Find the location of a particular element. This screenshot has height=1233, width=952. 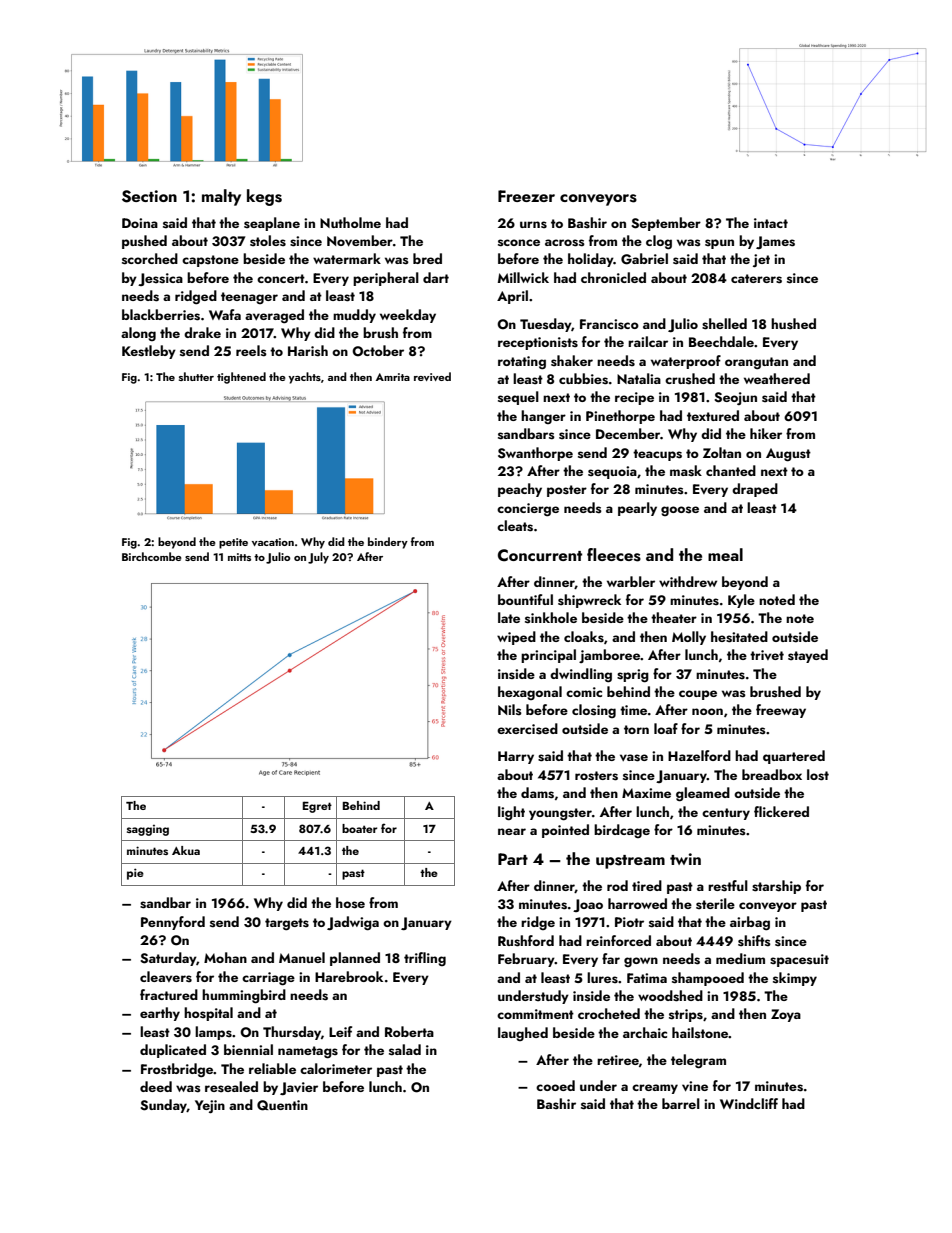

revived is located at coordinates (432, 376).
